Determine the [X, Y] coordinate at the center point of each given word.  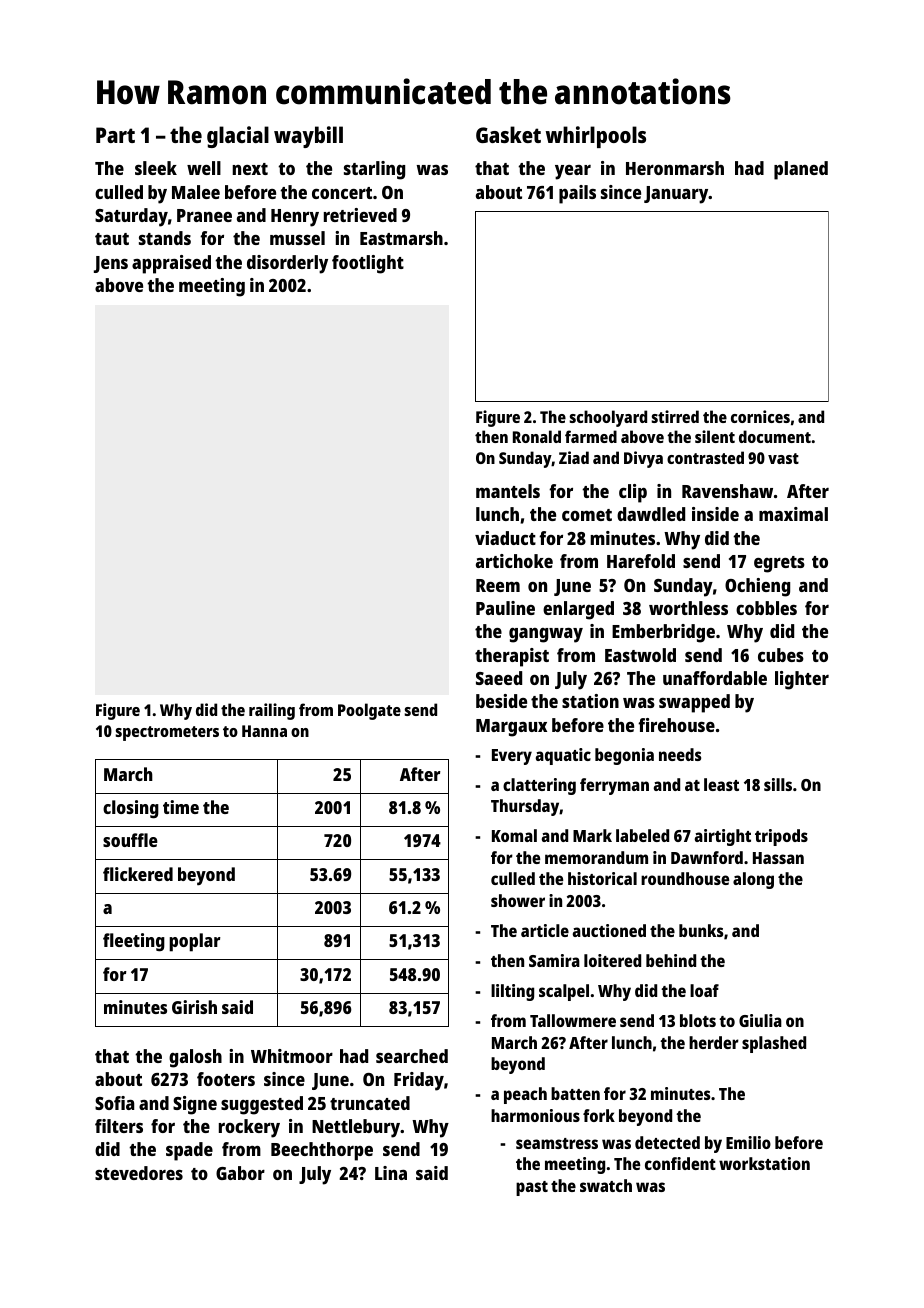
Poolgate [369, 711]
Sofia [114, 1103]
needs [680, 754]
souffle [130, 840]
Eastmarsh [401, 238]
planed [801, 170]
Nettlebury [356, 1128]
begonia [624, 756]
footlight [368, 264]
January [676, 195]
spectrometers [167, 733]
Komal [514, 835]
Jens [111, 264]
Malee [196, 192]
